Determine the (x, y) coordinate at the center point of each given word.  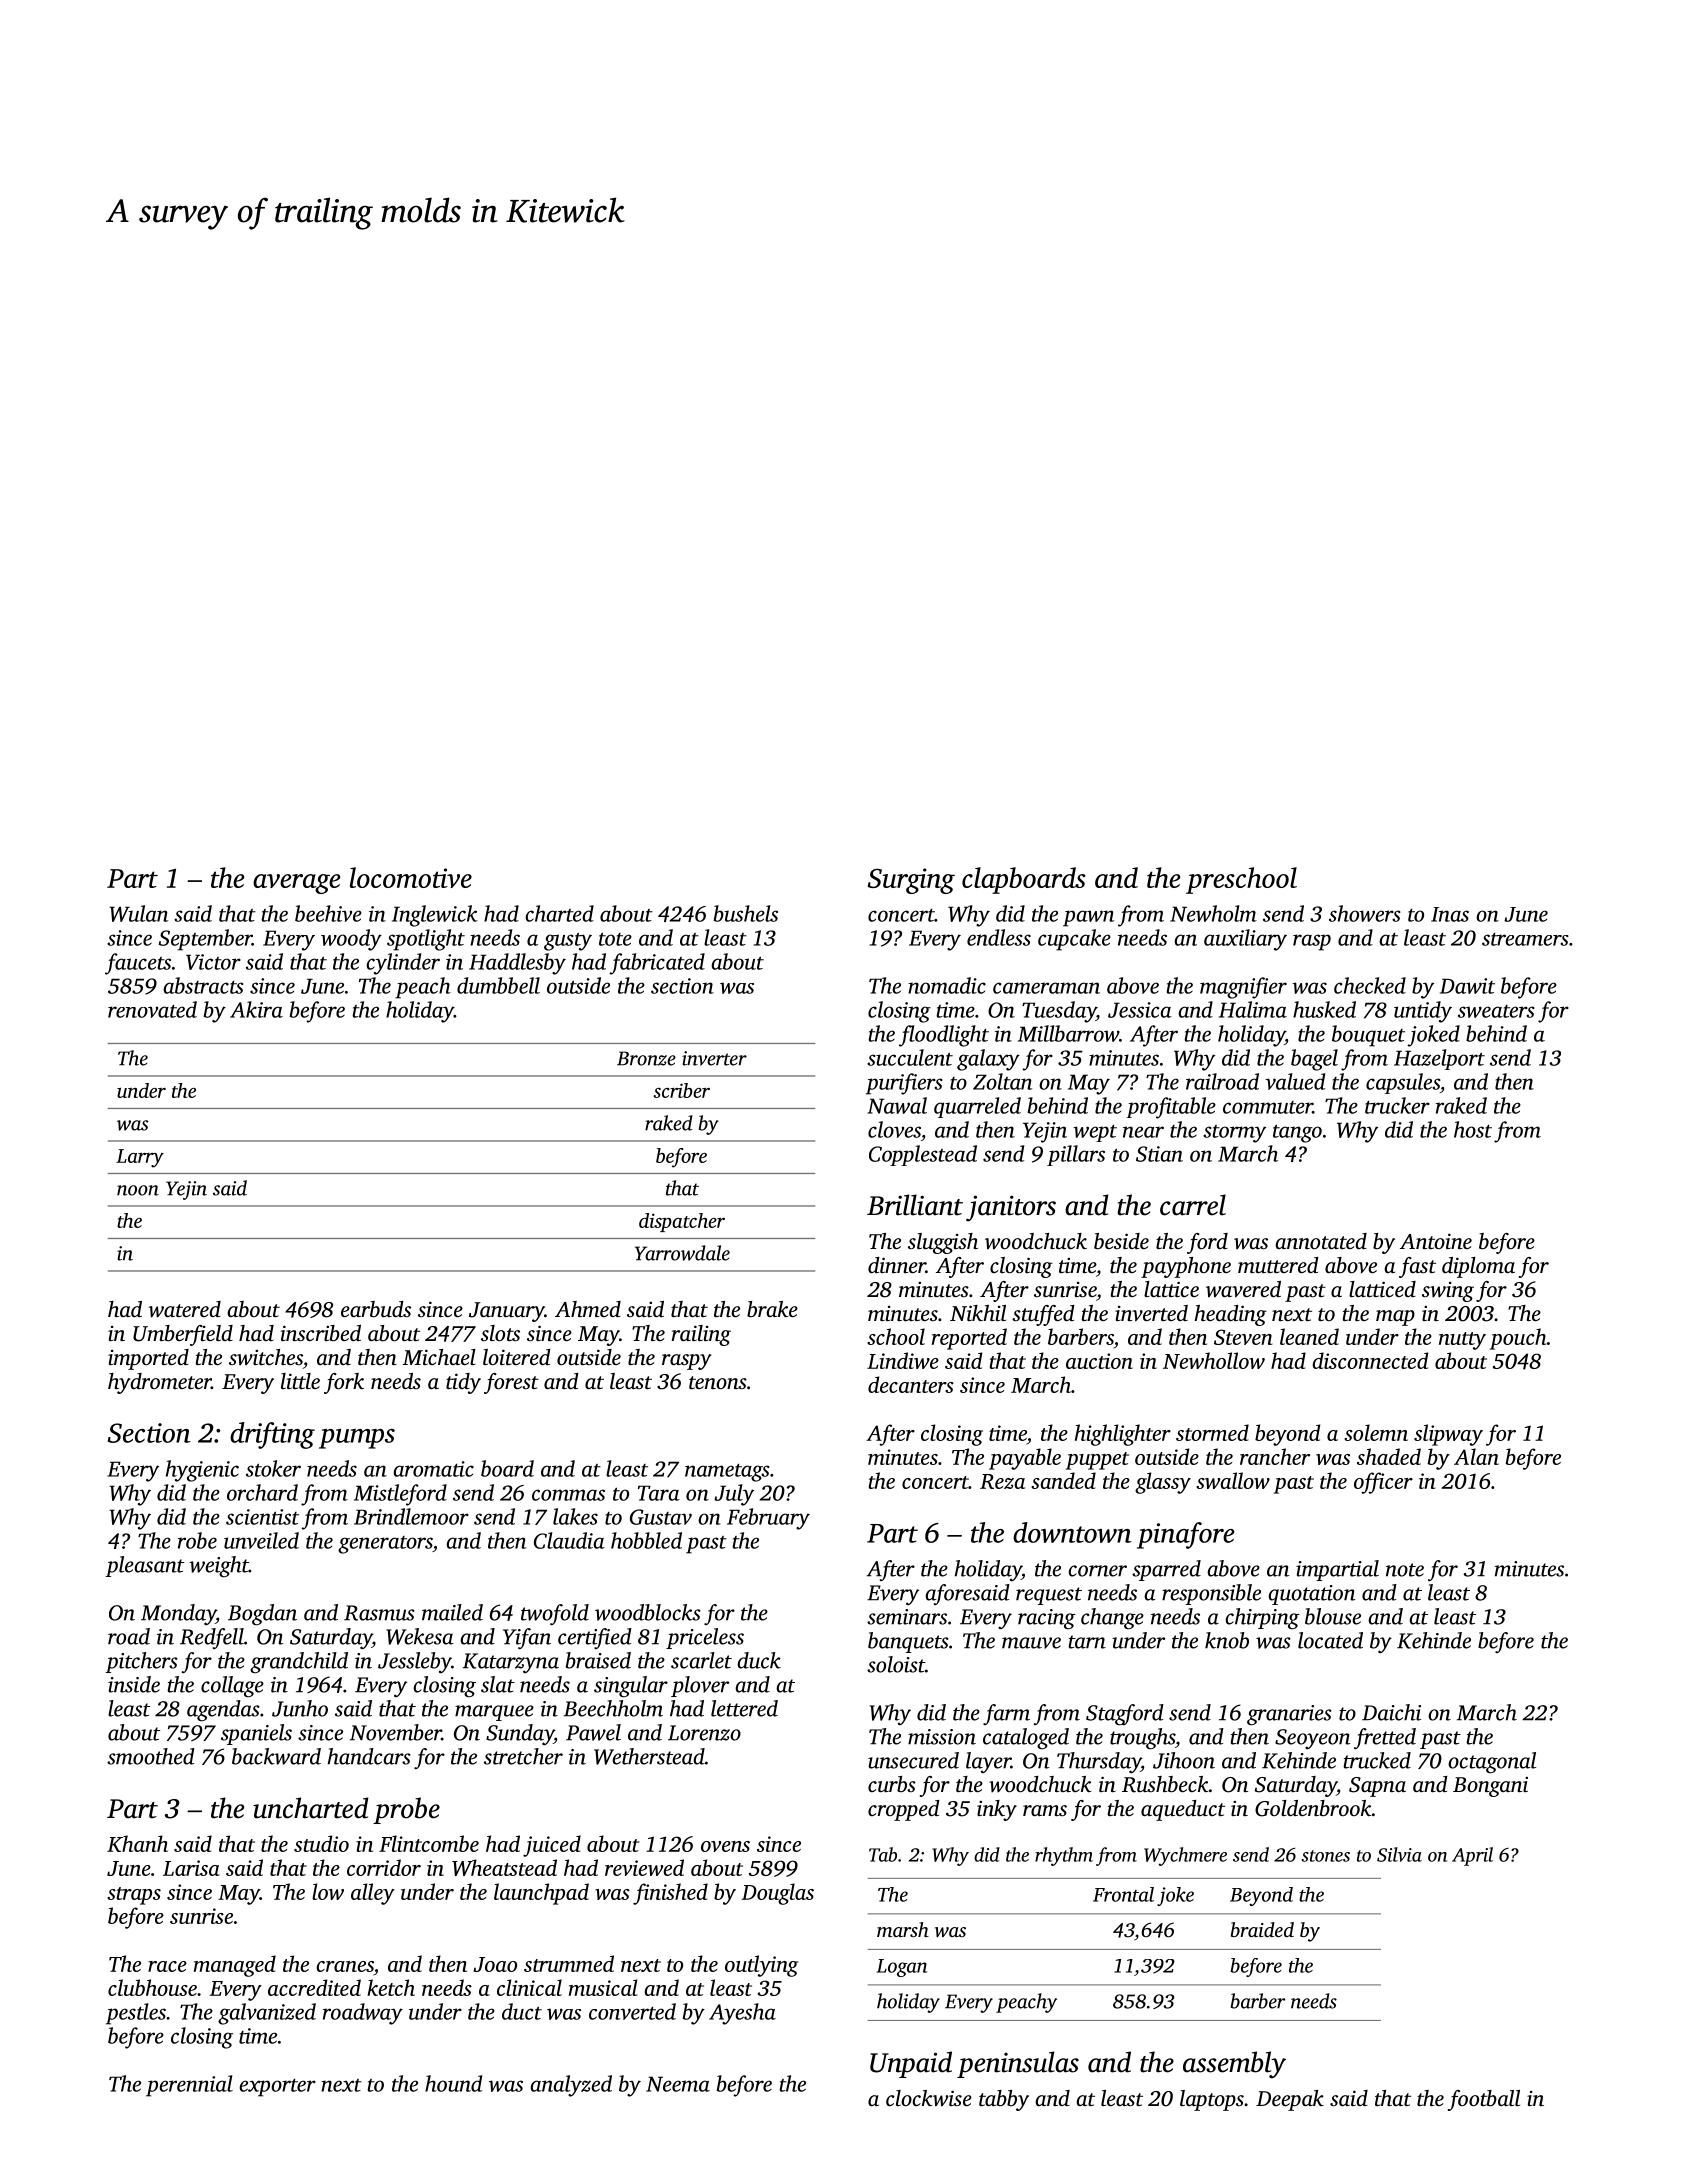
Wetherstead (649, 1756)
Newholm (1213, 913)
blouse (1333, 1616)
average (296, 884)
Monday (178, 1614)
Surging (911, 881)
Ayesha (742, 2014)
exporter (277, 2088)
